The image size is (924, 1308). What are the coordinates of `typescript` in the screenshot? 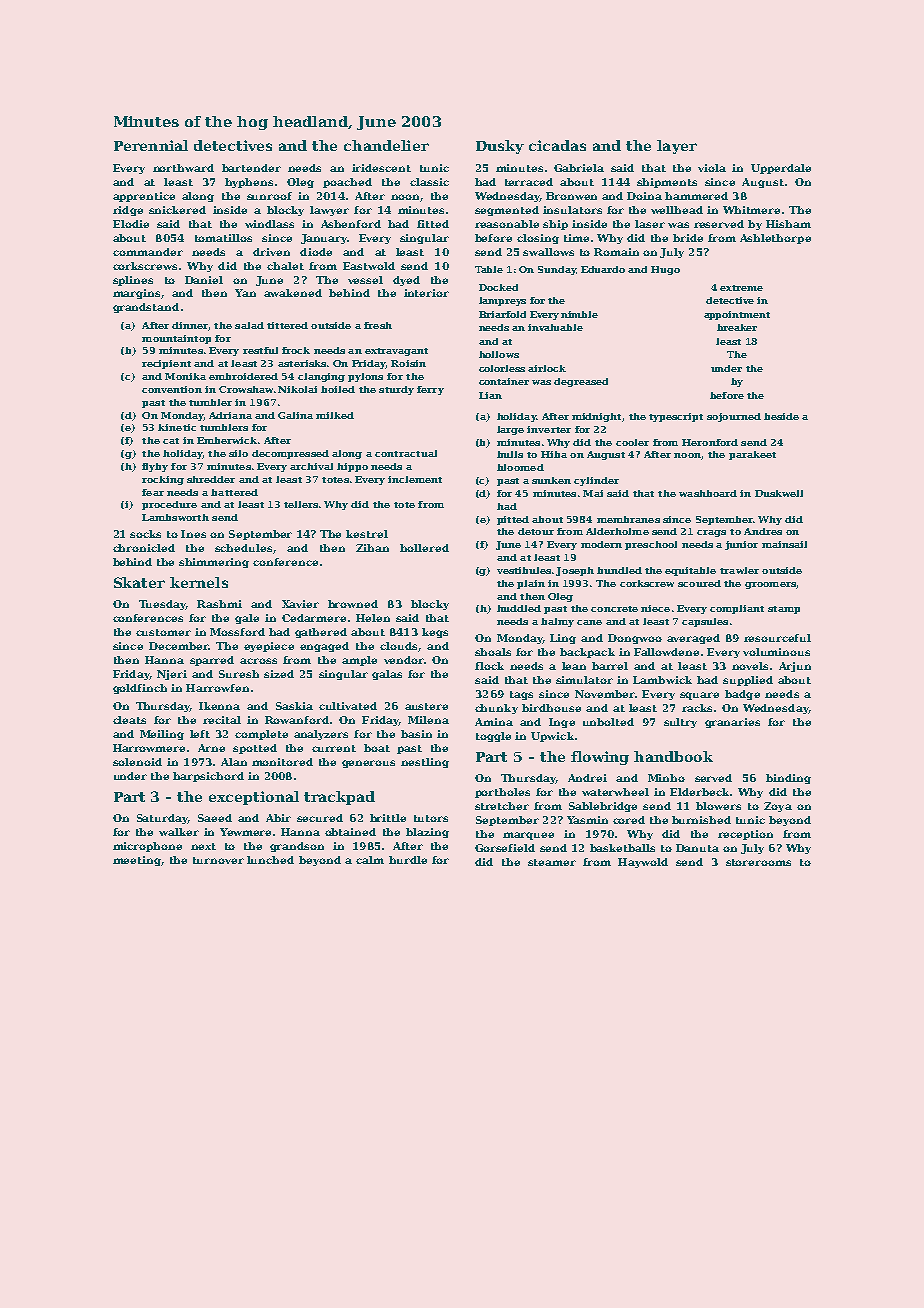 It's located at (676, 417).
